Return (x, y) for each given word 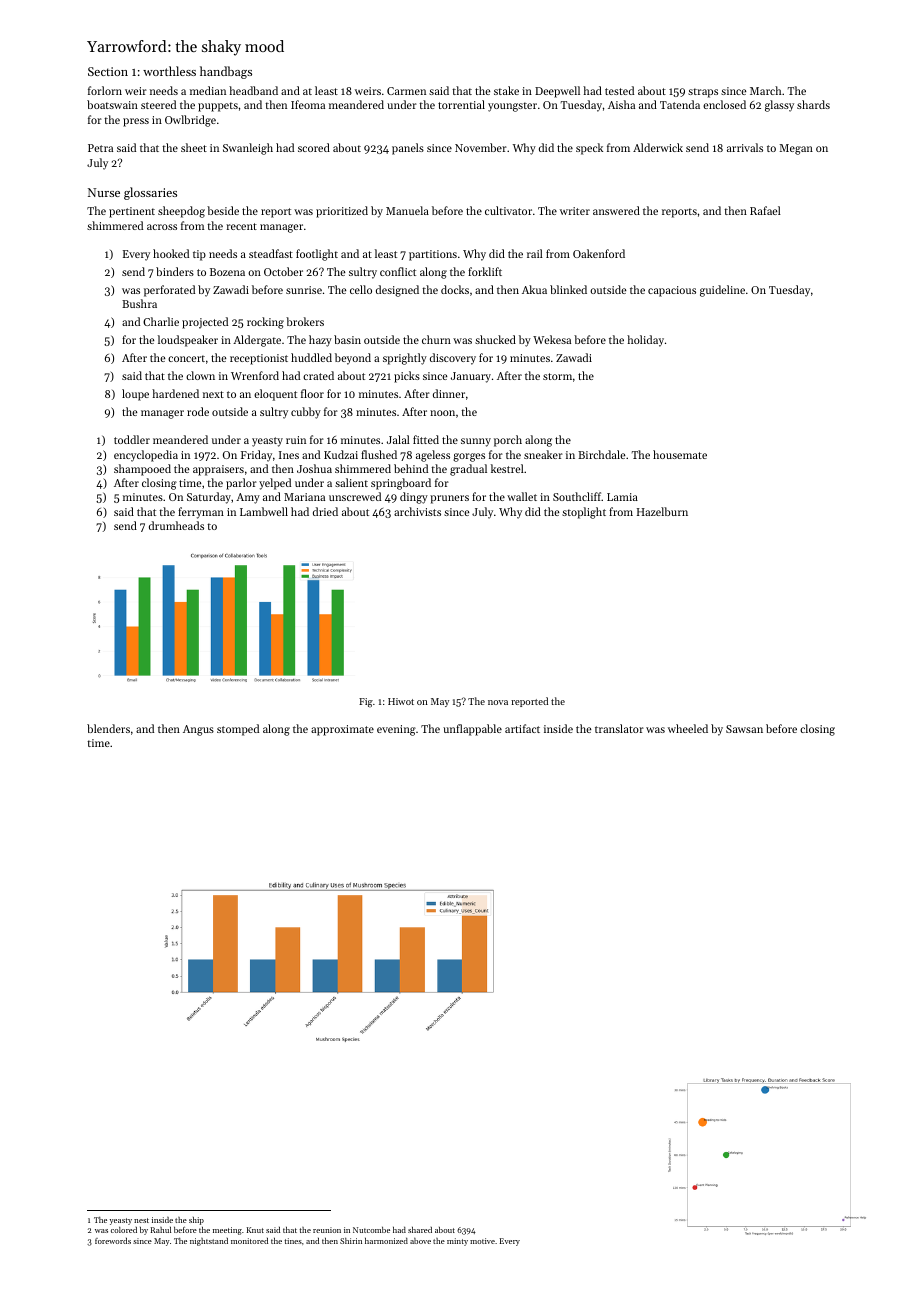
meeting (227, 1231)
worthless (169, 71)
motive (482, 1241)
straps (703, 93)
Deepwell (557, 92)
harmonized (386, 1241)
